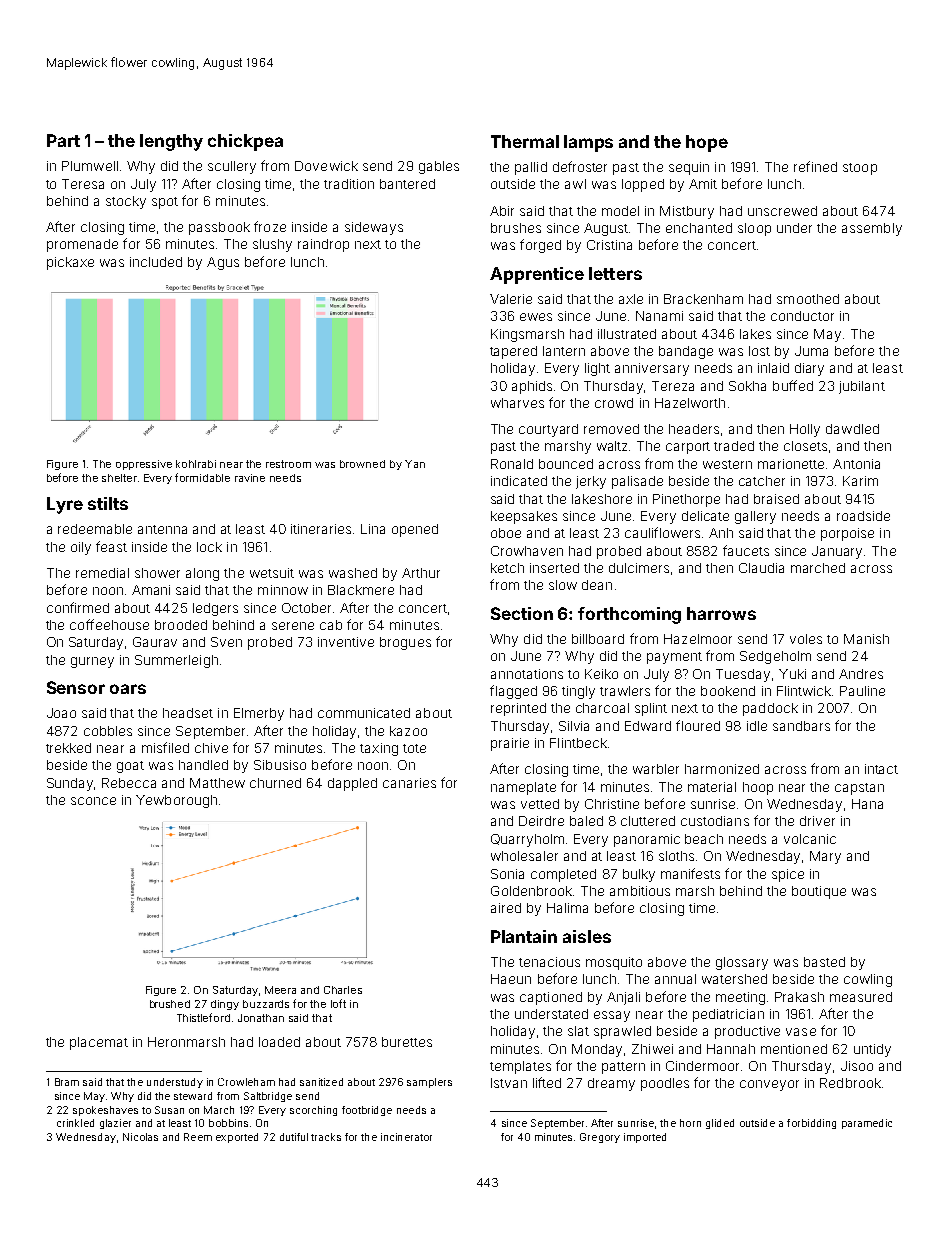 This page has width=952, height=1233. Describe the element at coordinates (193, 1096) in the page. I see `steward` at that location.
